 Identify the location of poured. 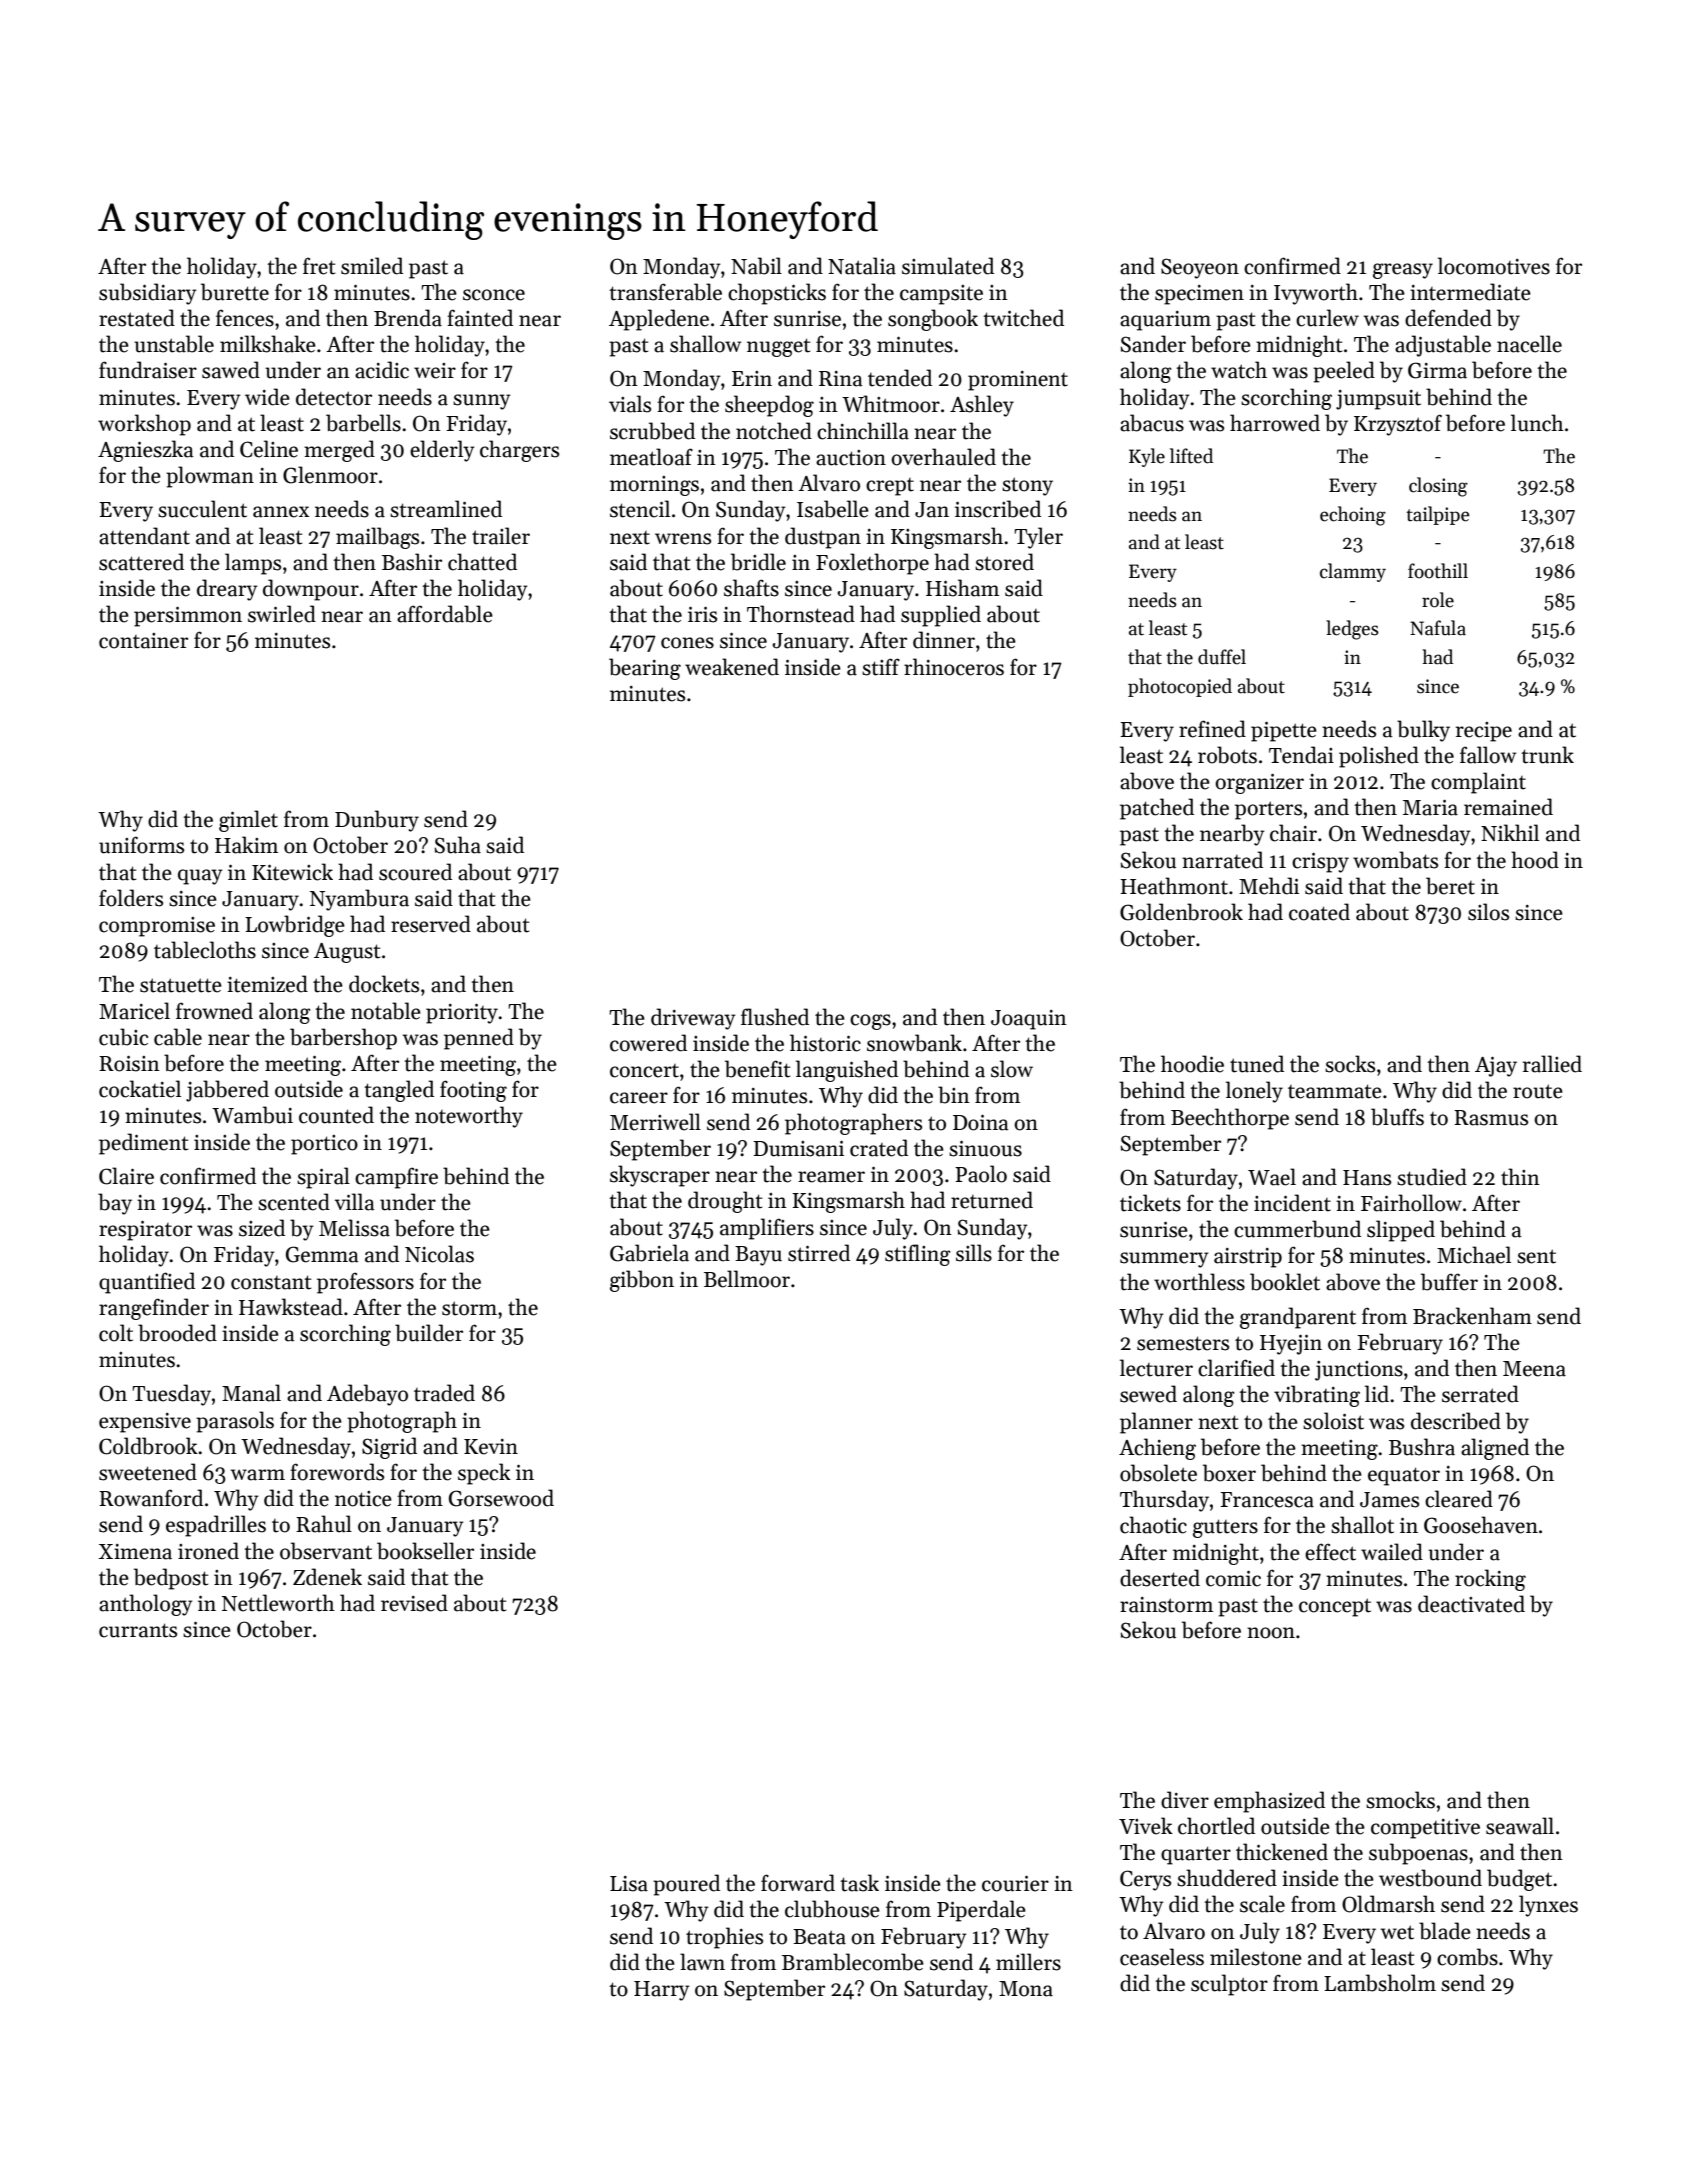
(686, 1885).
